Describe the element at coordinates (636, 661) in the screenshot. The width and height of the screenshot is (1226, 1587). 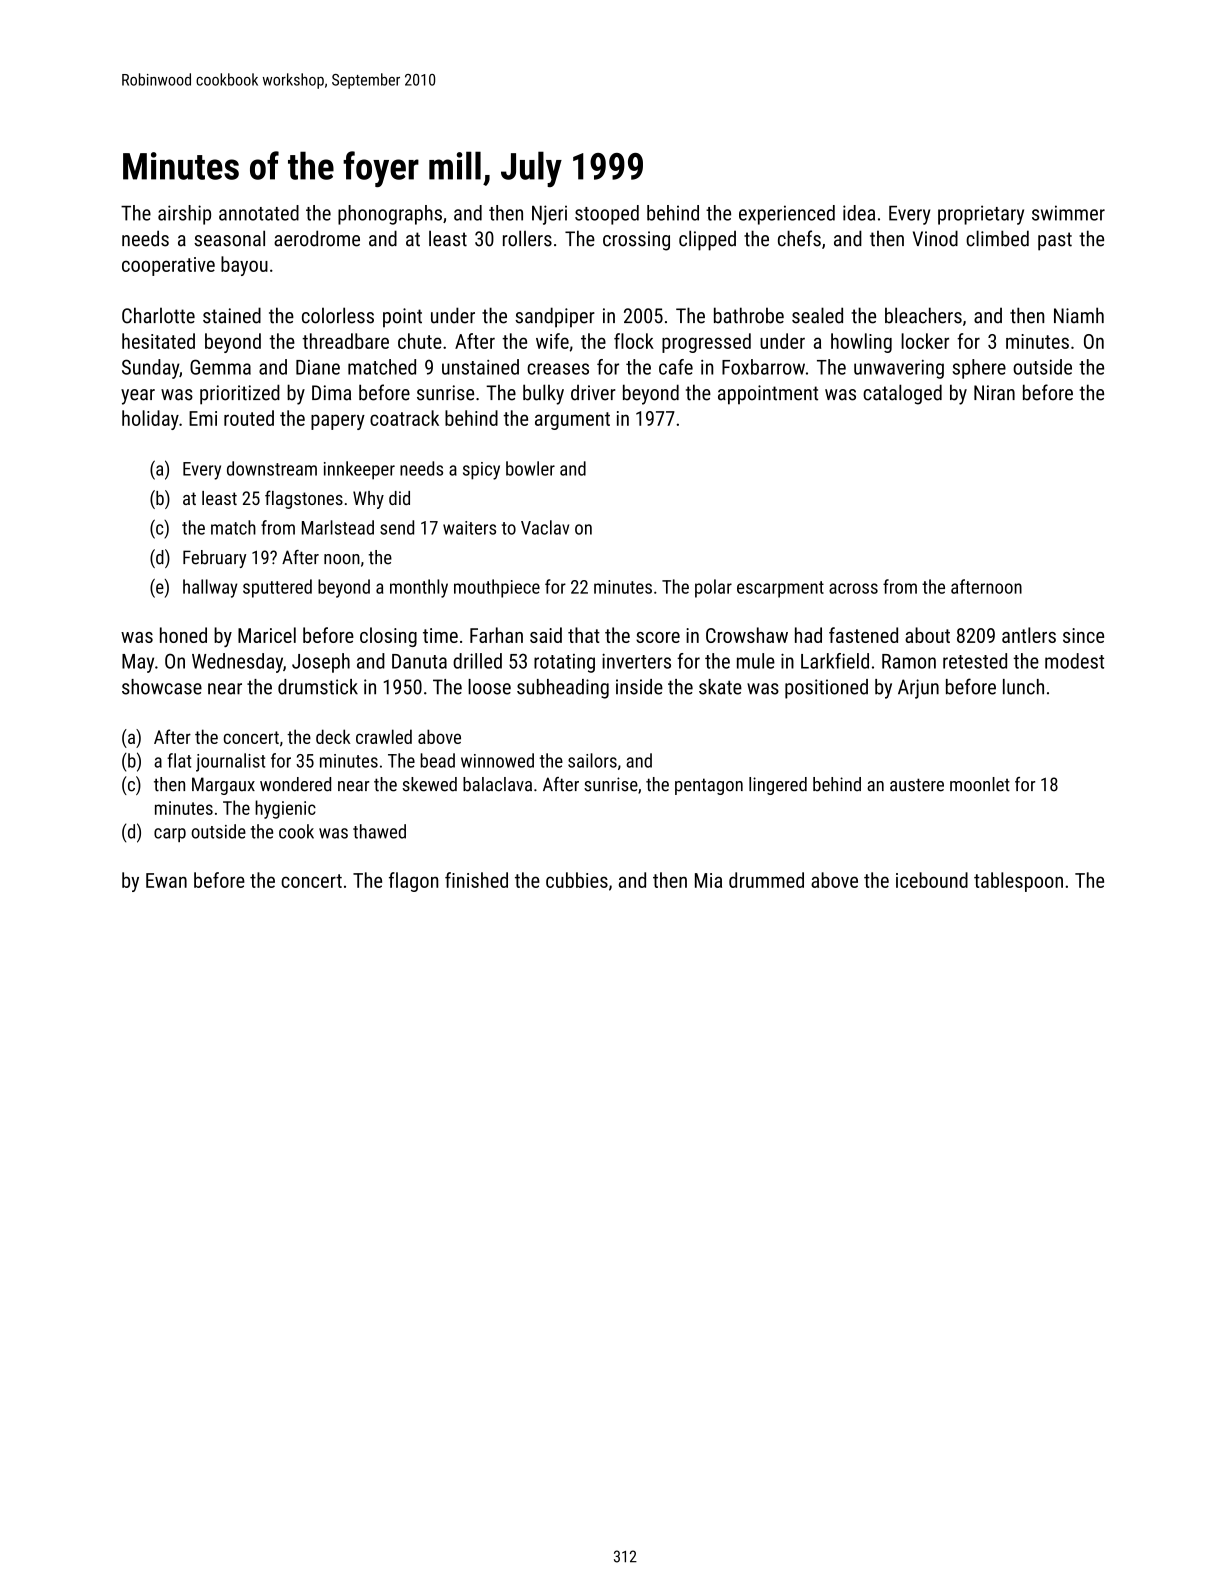
I see `inverters` at that location.
